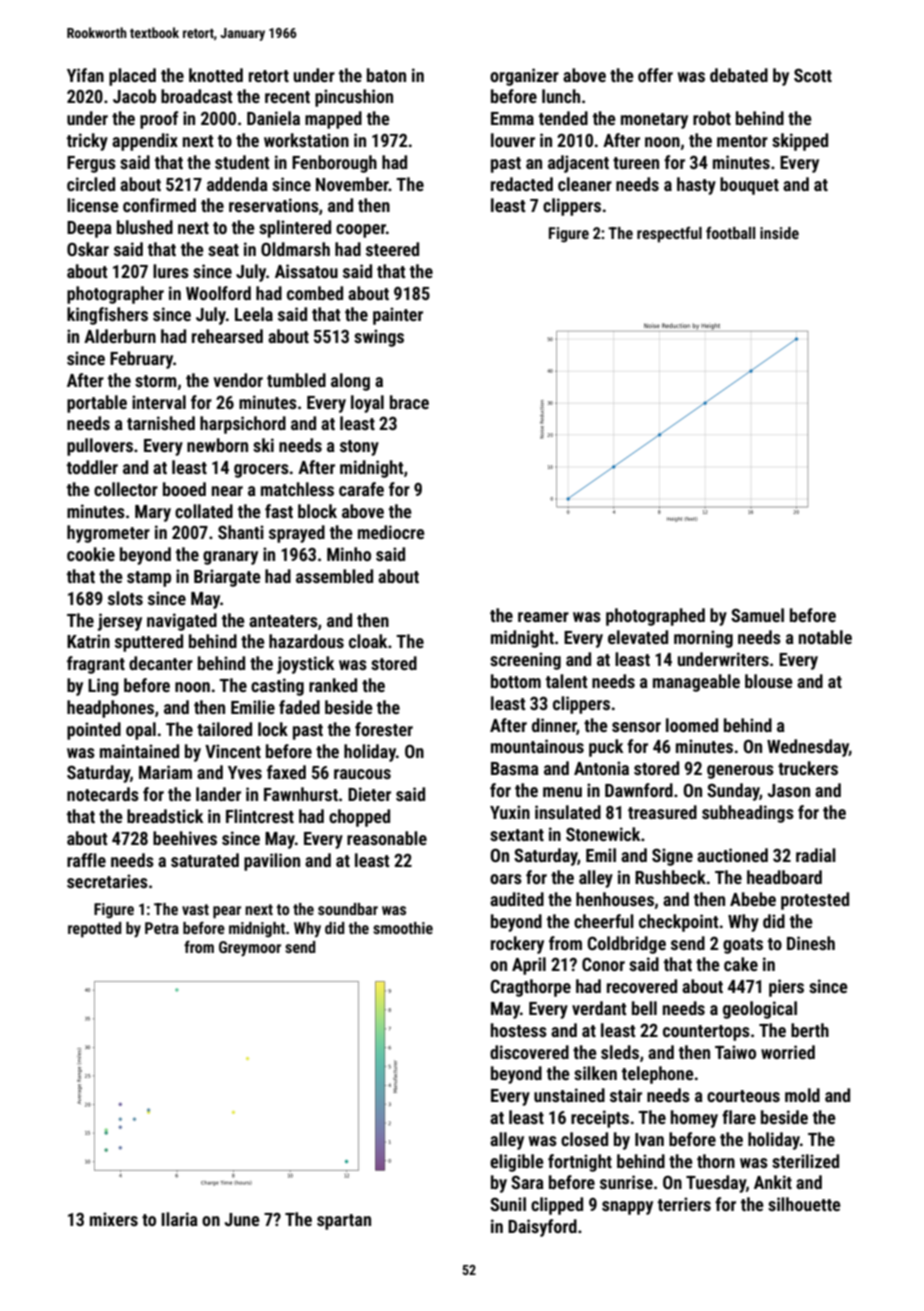 The width and height of the screenshot is (924, 1311). Describe the element at coordinates (179, 1219) in the screenshot. I see `Ilaria` at that location.
